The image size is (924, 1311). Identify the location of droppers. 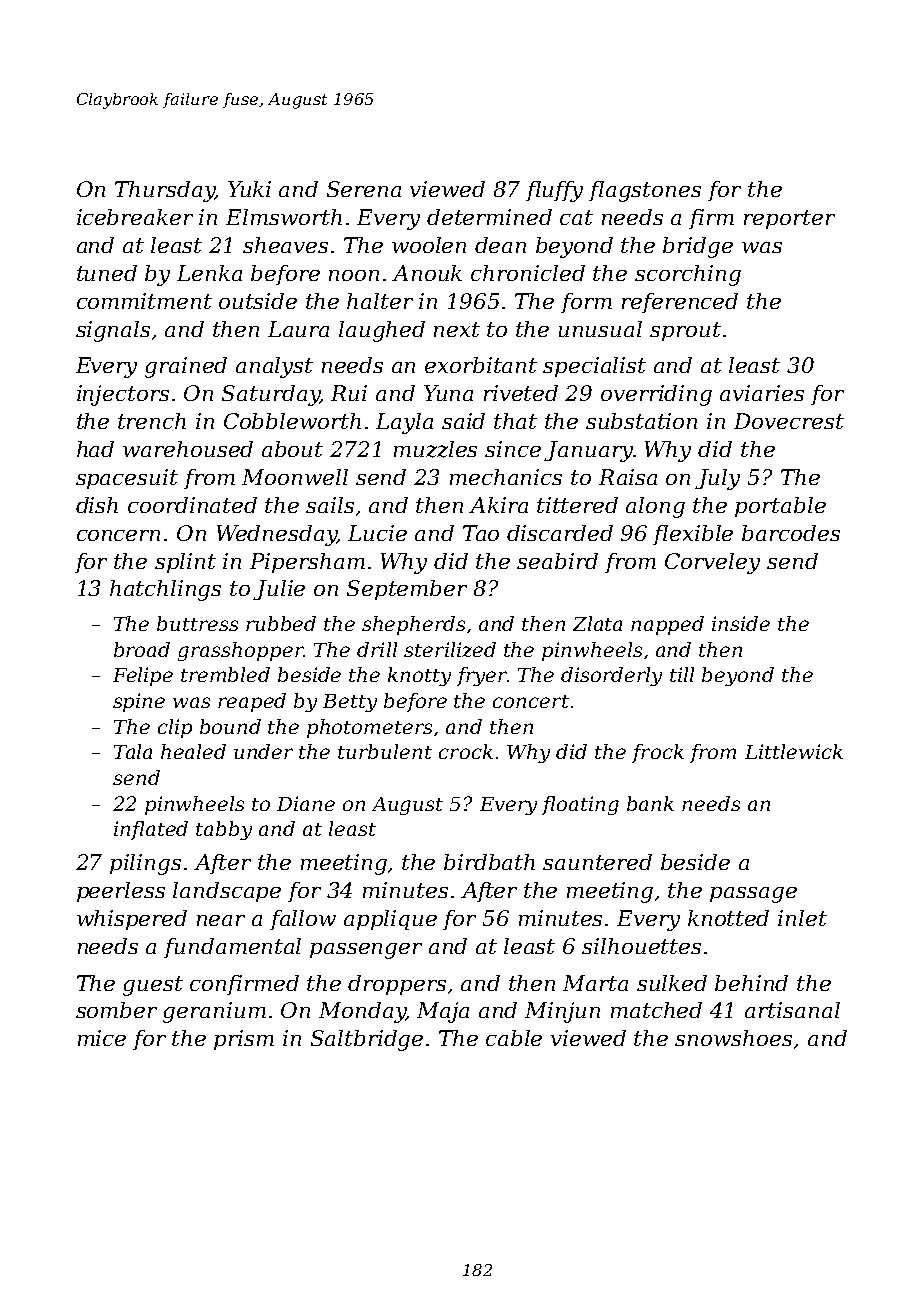
(397, 985).
